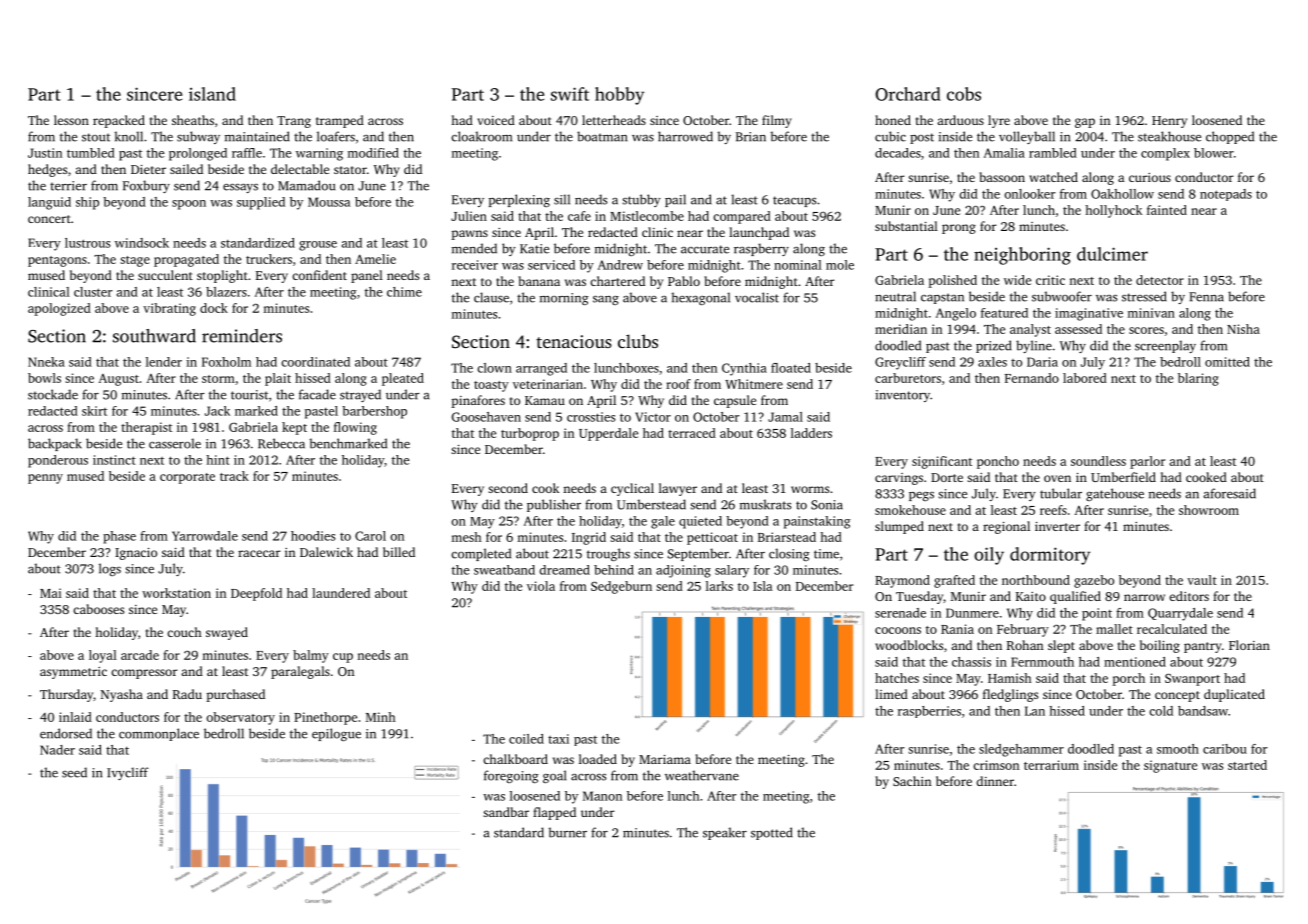 This screenshot has height=924, width=1308. What do you see at coordinates (810, 489) in the screenshot?
I see `worms` at bounding box center [810, 489].
